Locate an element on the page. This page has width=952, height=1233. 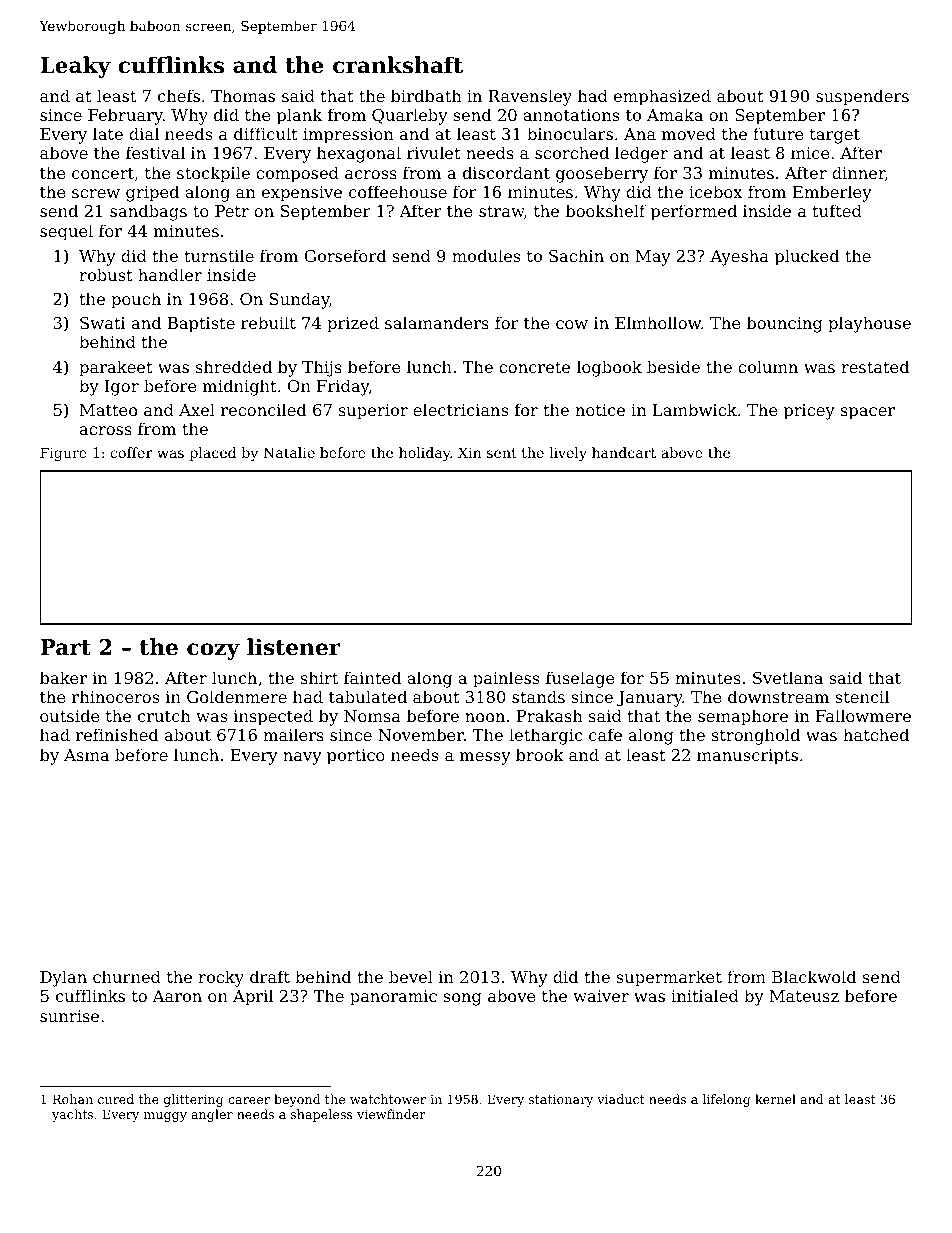
sunrise is located at coordinates (69, 1016).
